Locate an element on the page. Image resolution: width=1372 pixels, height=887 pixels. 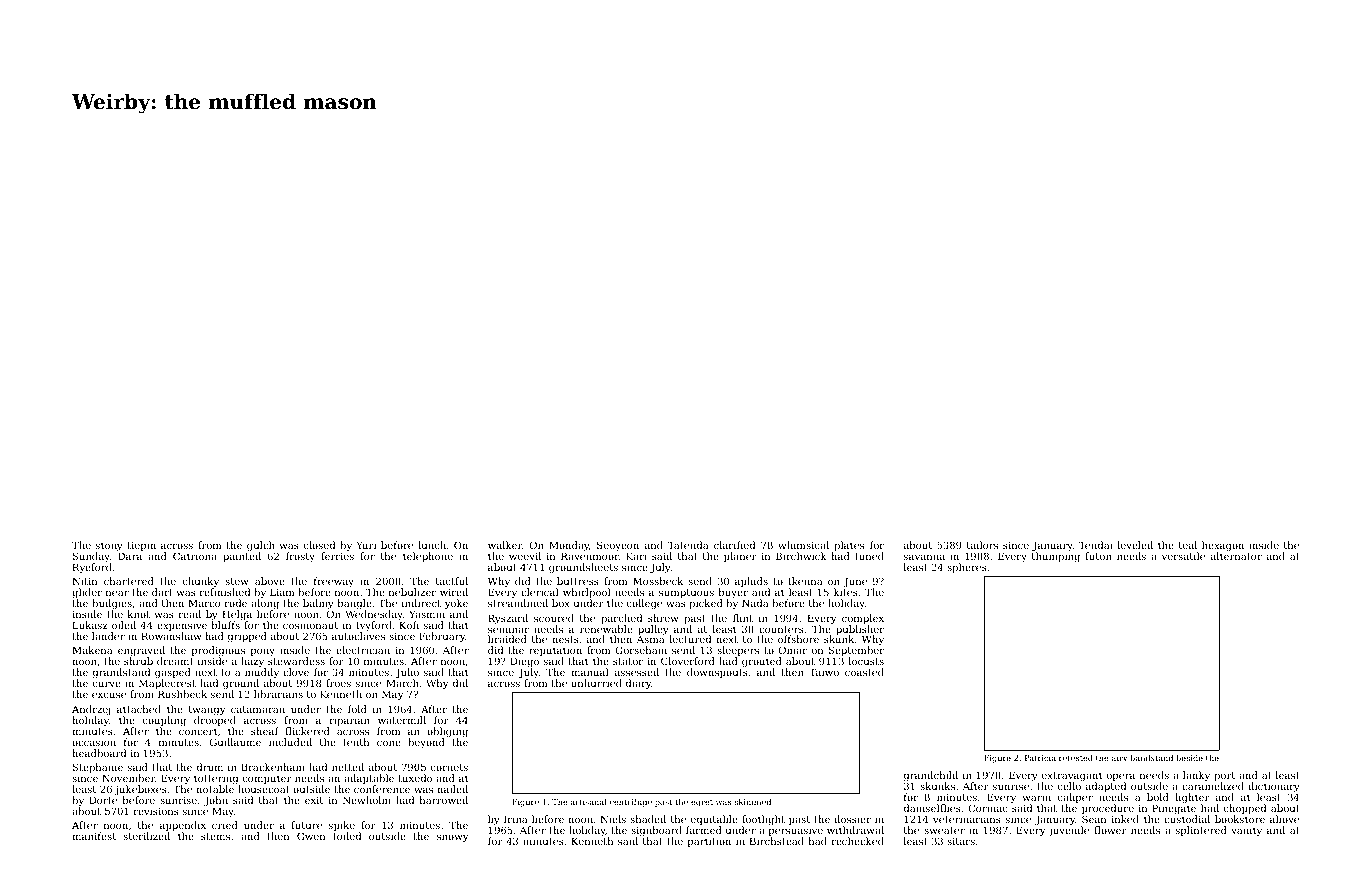
rechecked is located at coordinates (857, 841).
